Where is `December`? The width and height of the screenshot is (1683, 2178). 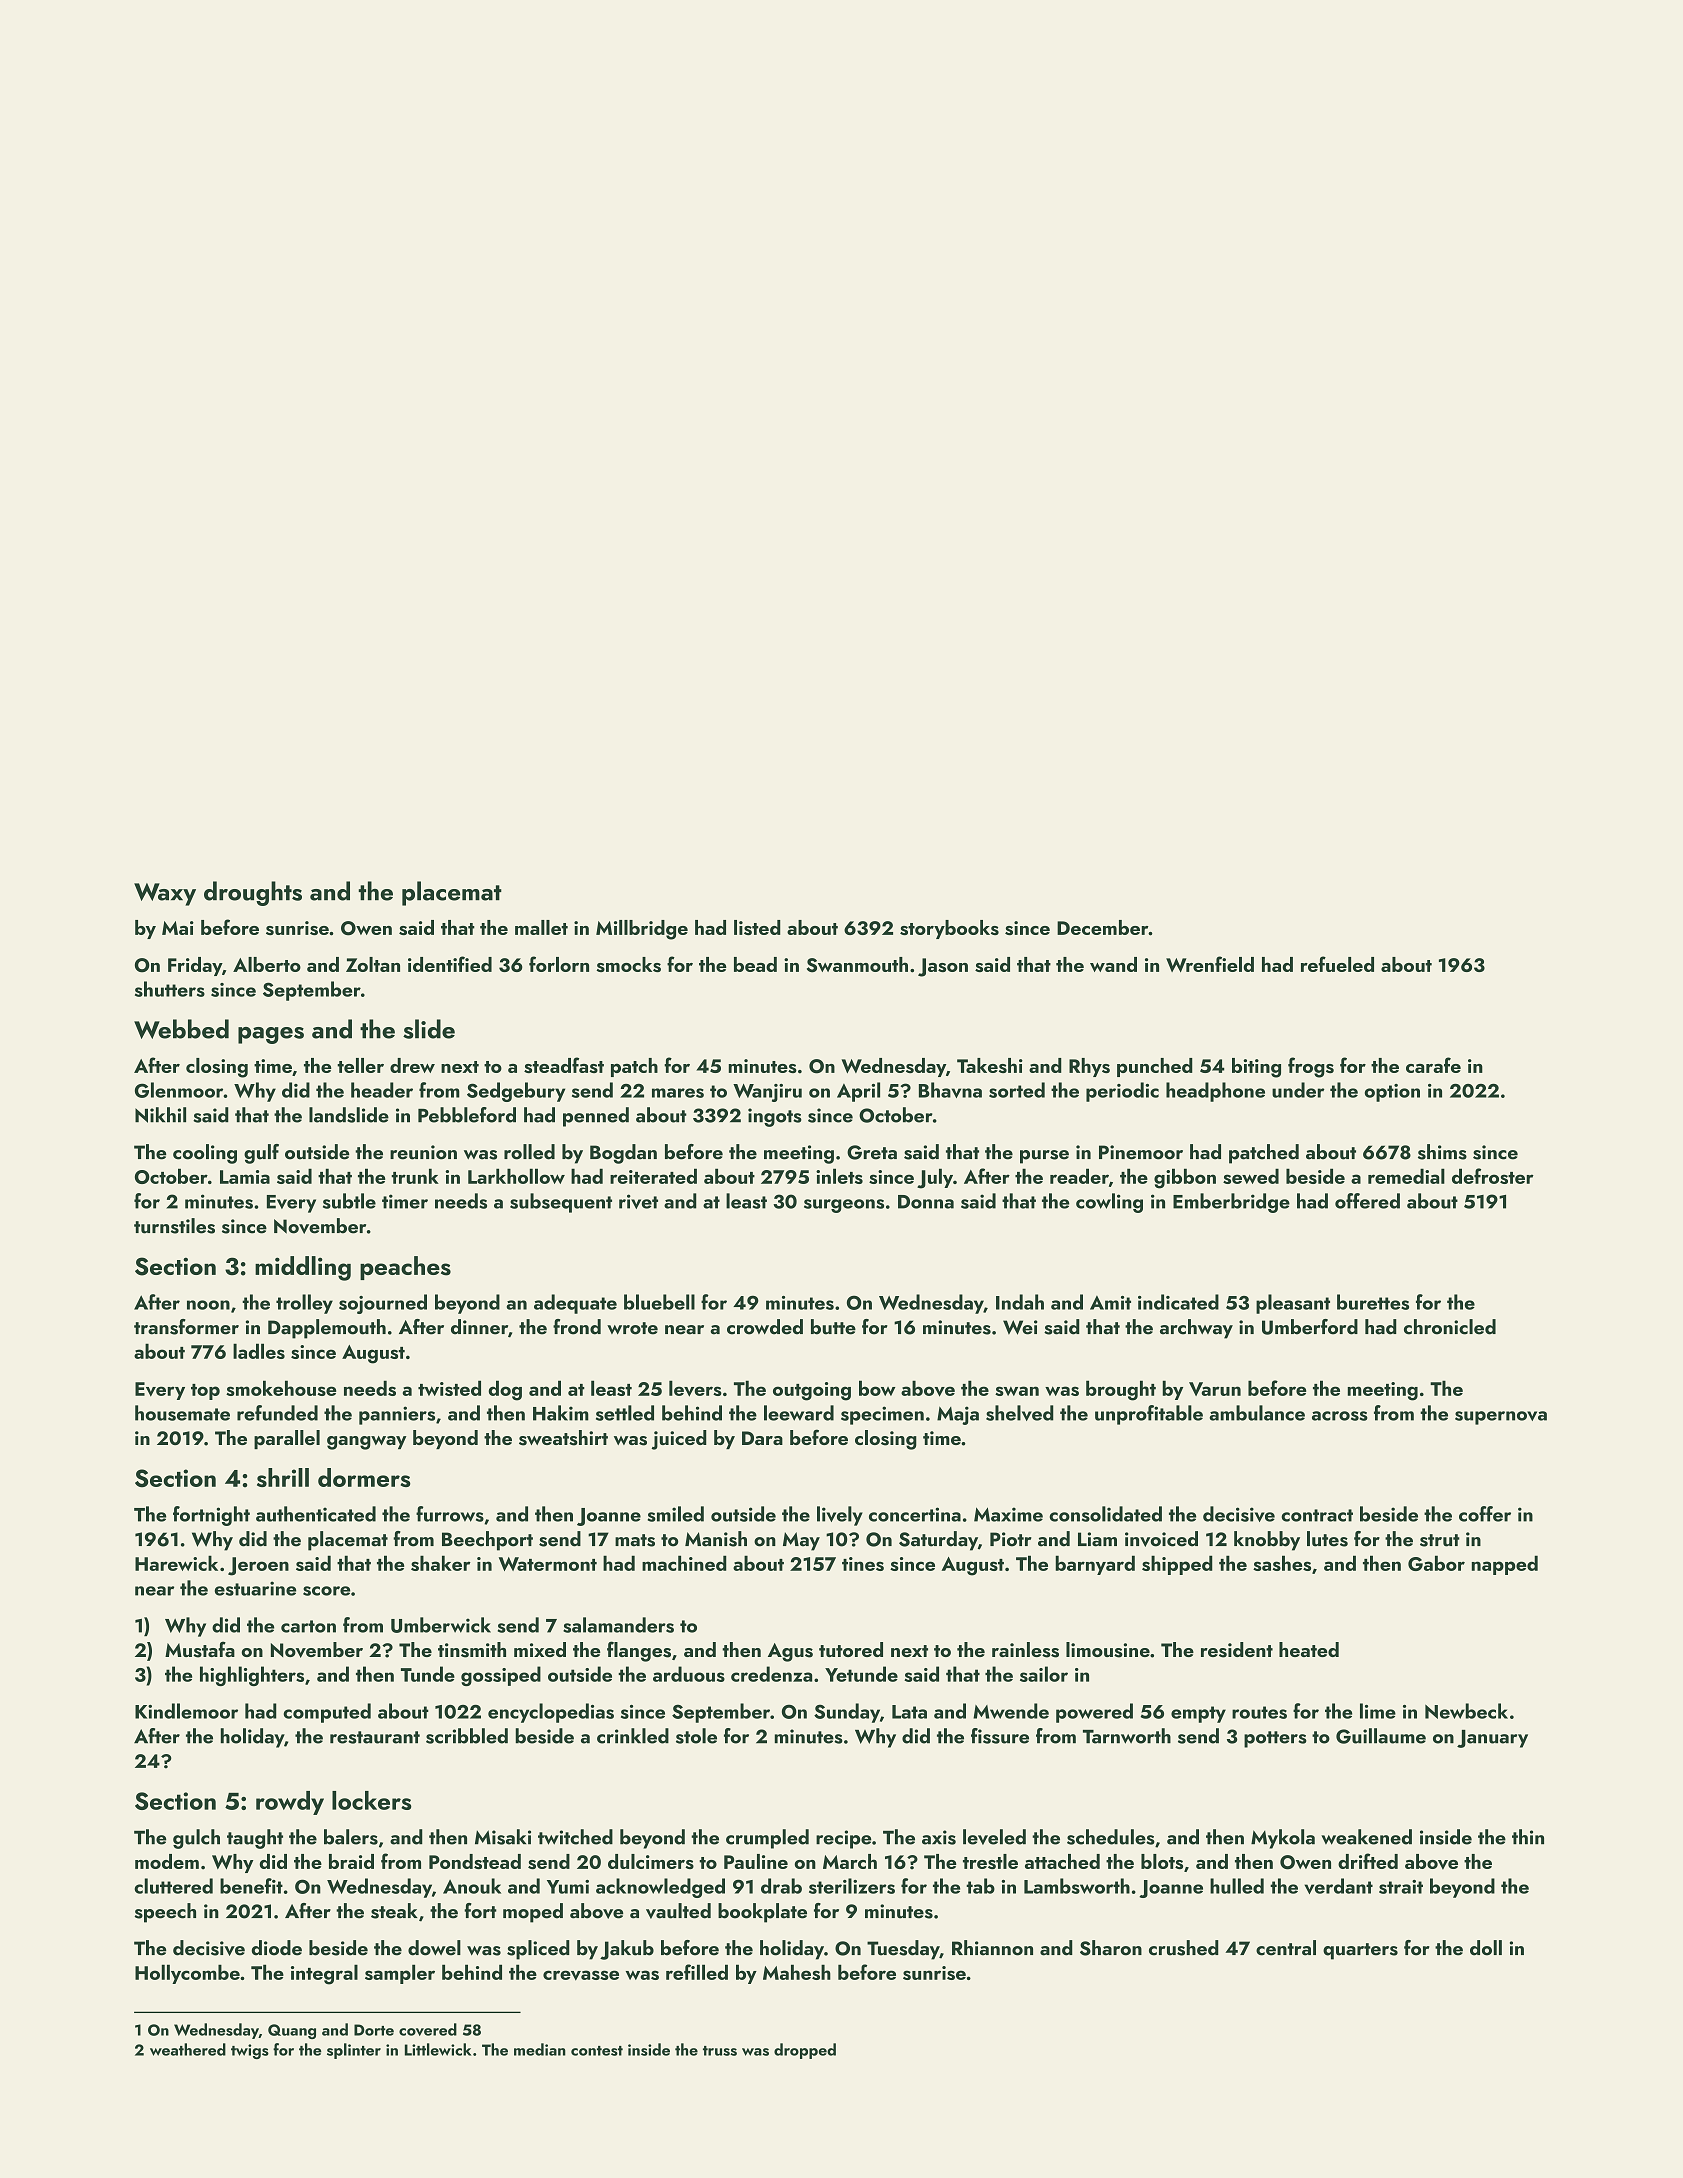 December is located at coordinates (1103, 927).
